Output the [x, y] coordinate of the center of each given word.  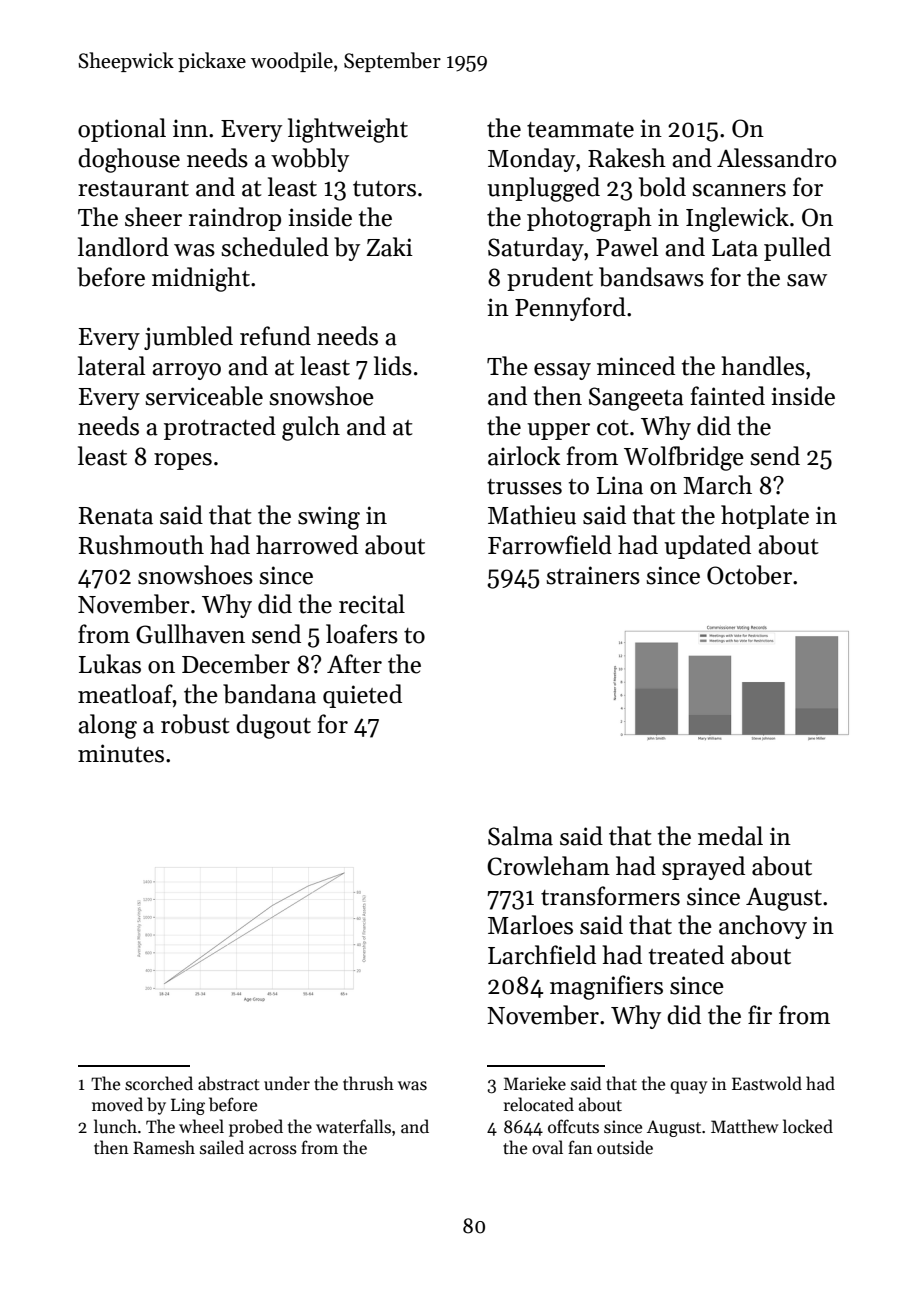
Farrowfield [550, 545]
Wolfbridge [684, 458]
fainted [728, 396]
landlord [123, 247]
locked [808, 1126]
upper [558, 431]
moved [117, 1104]
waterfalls [353, 1126]
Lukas [110, 664]
